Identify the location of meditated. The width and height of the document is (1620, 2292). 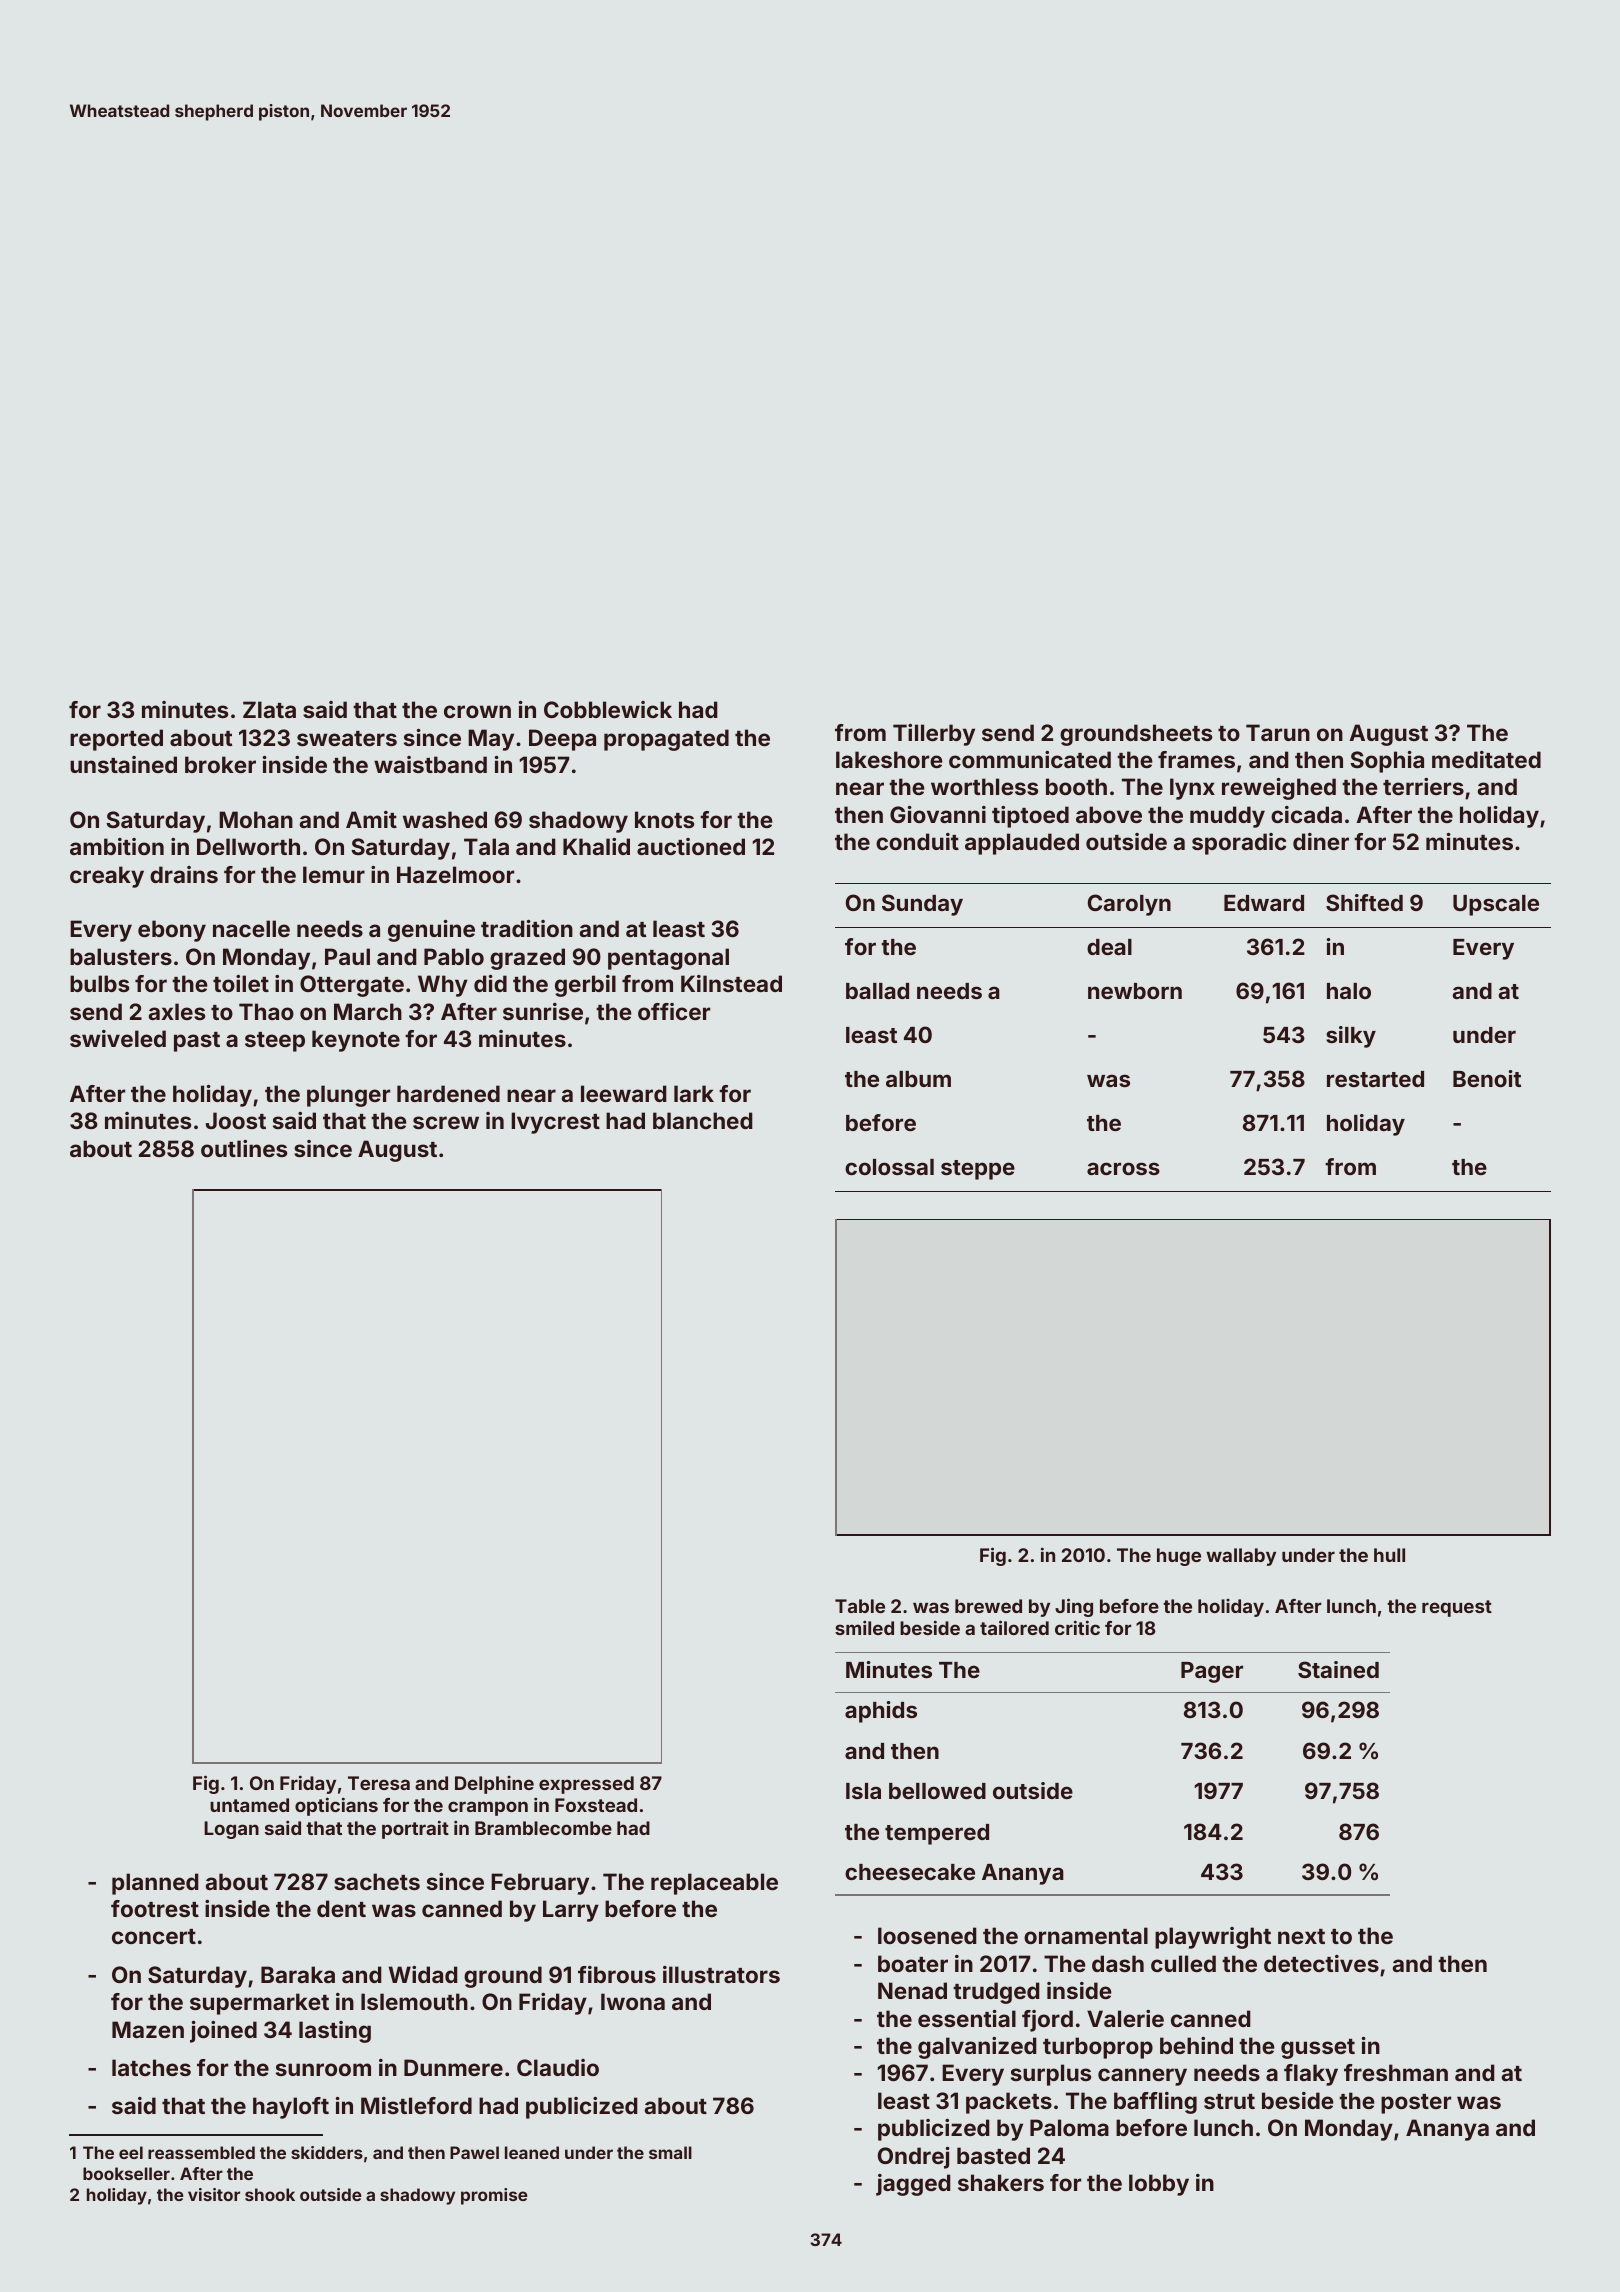
(1486, 759).
